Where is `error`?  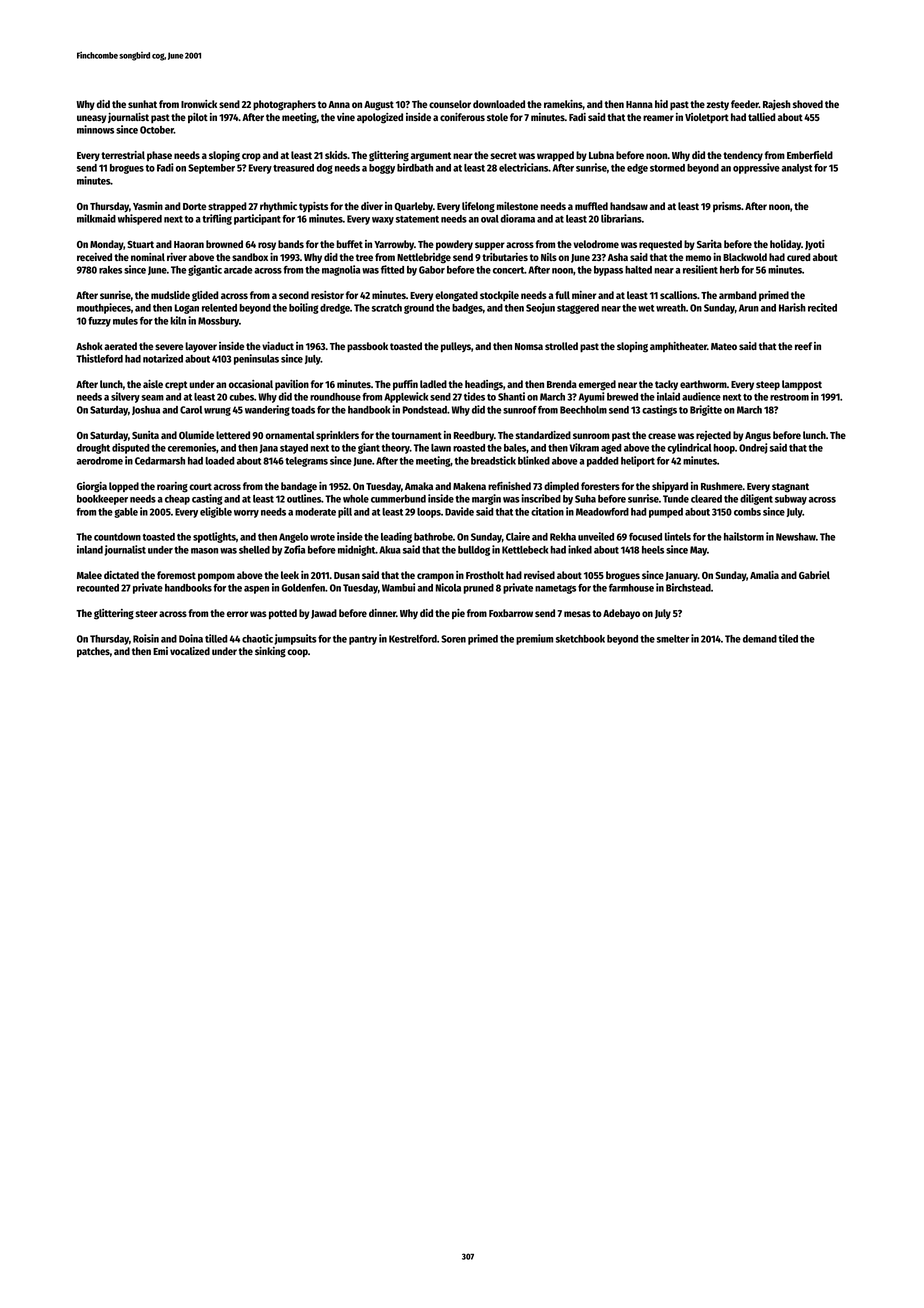 error is located at coordinates (237, 614).
